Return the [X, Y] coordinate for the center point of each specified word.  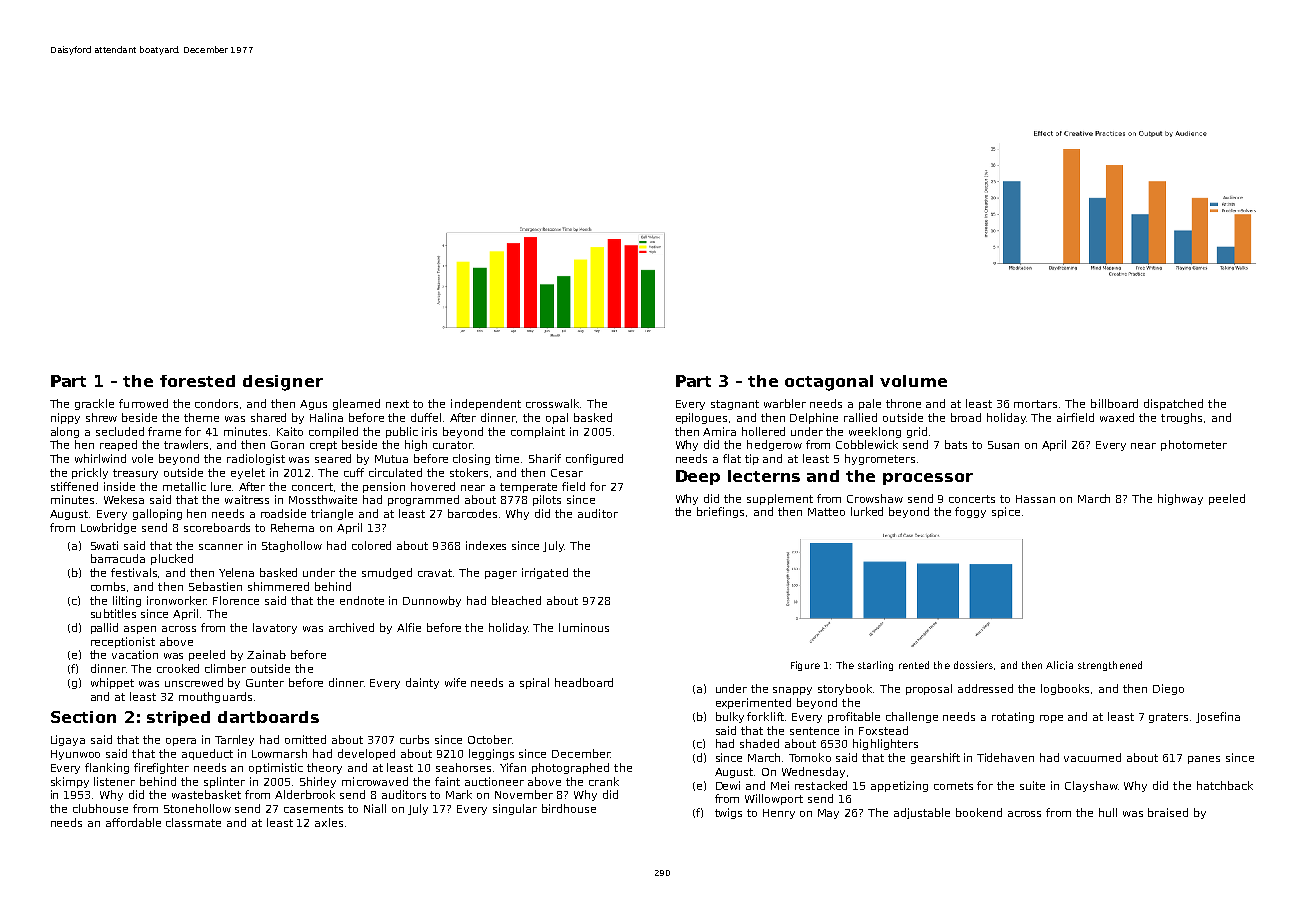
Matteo [826, 512]
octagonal [829, 383]
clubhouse [100, 808]
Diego [1168, 689]
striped [178, 718]
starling [875, 666]
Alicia [1059, 665]
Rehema [292, 527]
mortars [1035, 404]
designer [283, 383]
